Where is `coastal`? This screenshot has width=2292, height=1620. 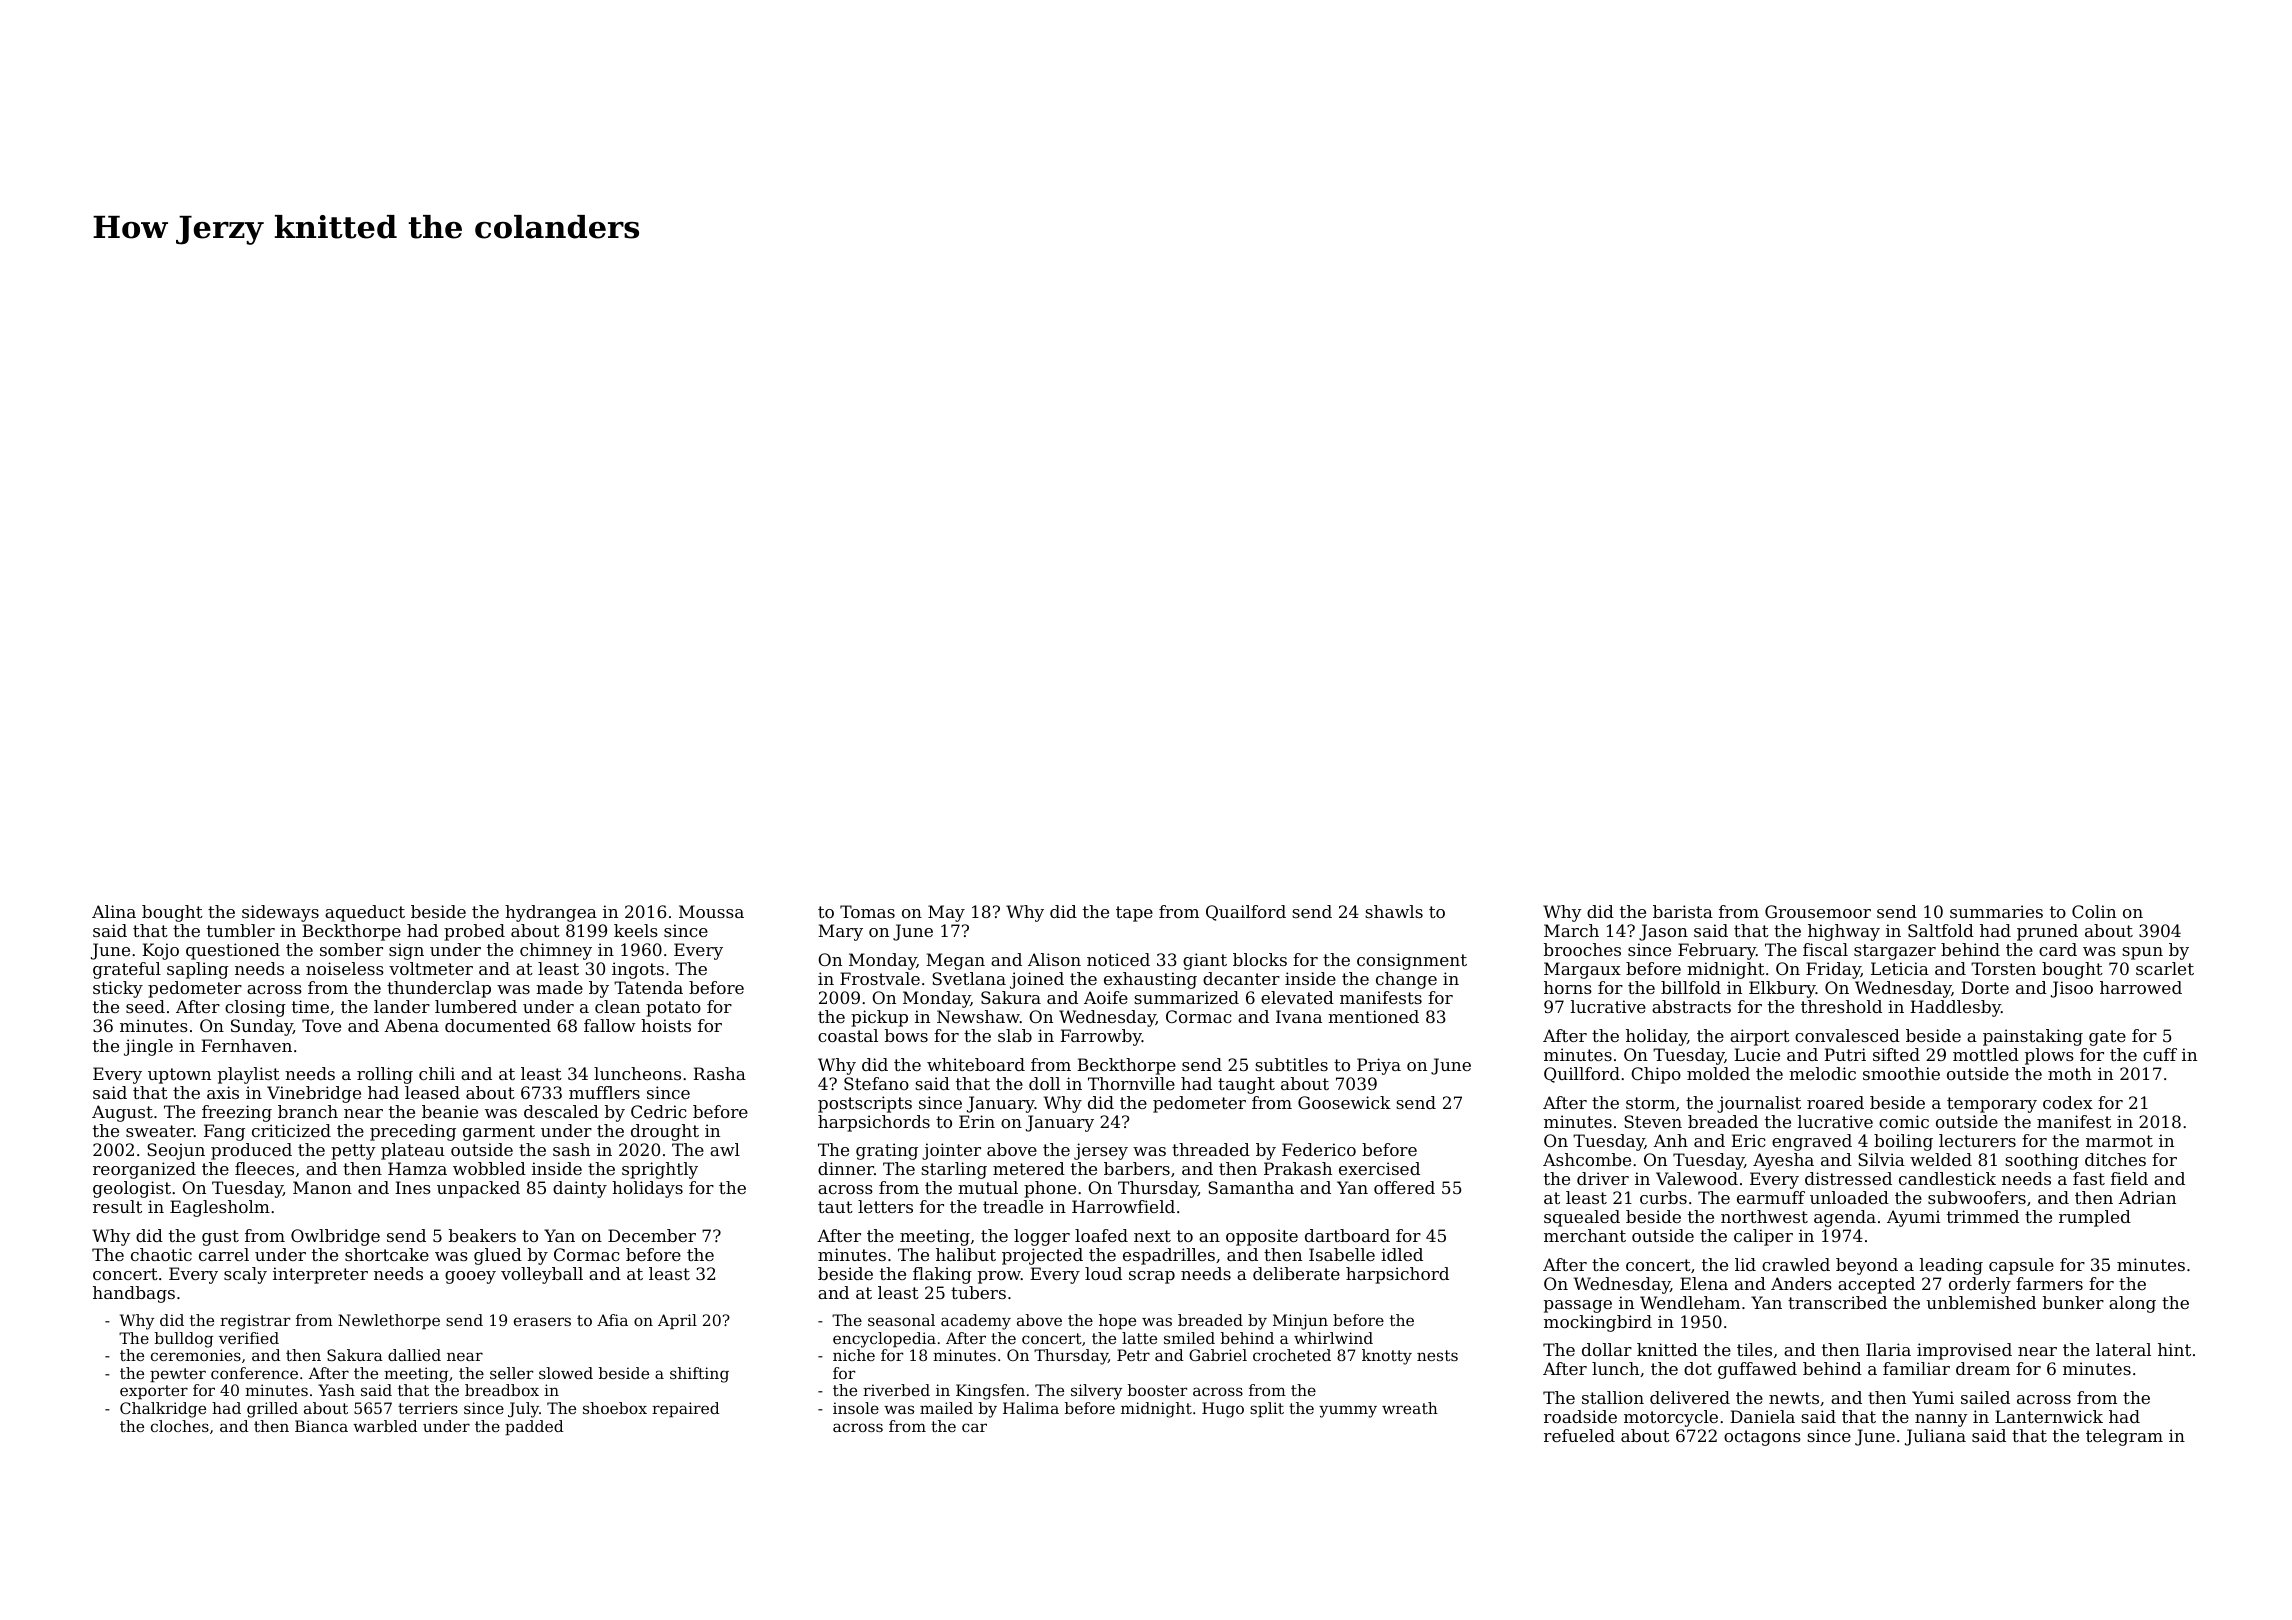 coastal is located at coordinates (848, 1035).
